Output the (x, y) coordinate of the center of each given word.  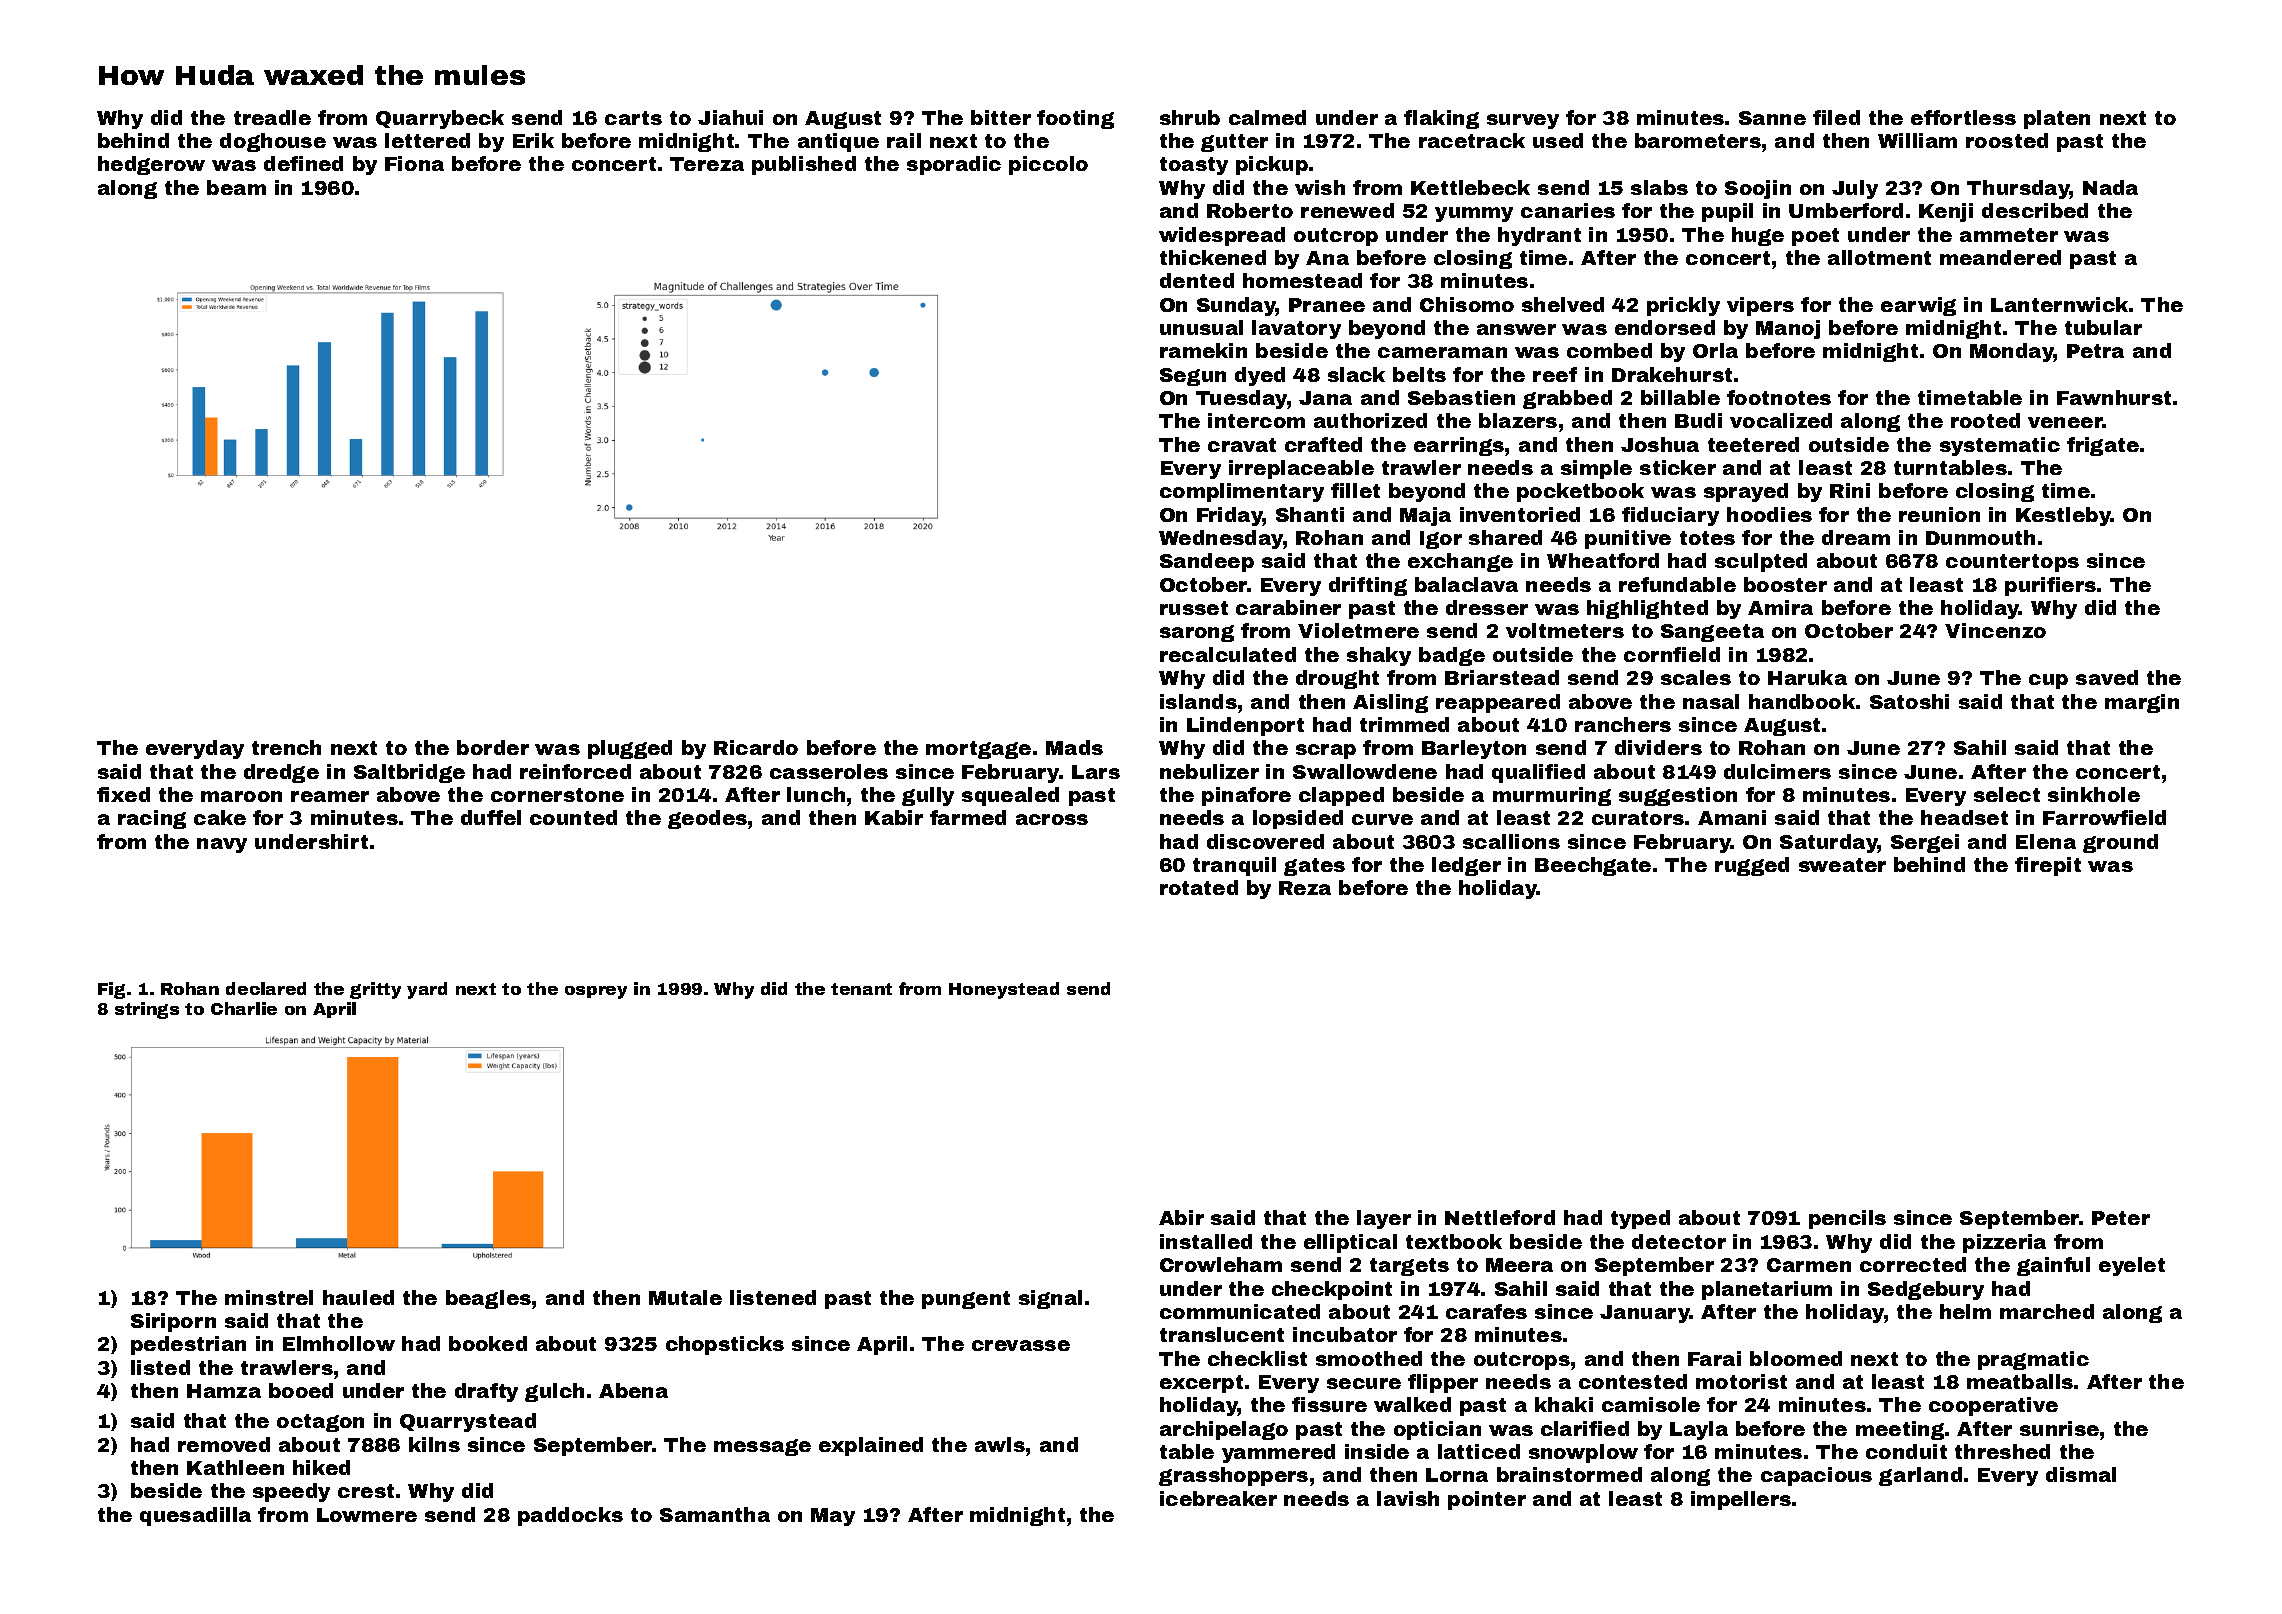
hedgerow (151, 165)
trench (286, 747)
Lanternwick (2059, 304)
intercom (1256, 420)
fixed (123, 794)
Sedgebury (1926, 1290)
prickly (1683, 306)
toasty (1194, 166)
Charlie (244, 1008)
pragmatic (2033, 1360)
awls (1000, 1444)
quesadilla (195, 1516)
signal (1050, 1299)
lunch (816, 794)
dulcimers (1777, 771)
